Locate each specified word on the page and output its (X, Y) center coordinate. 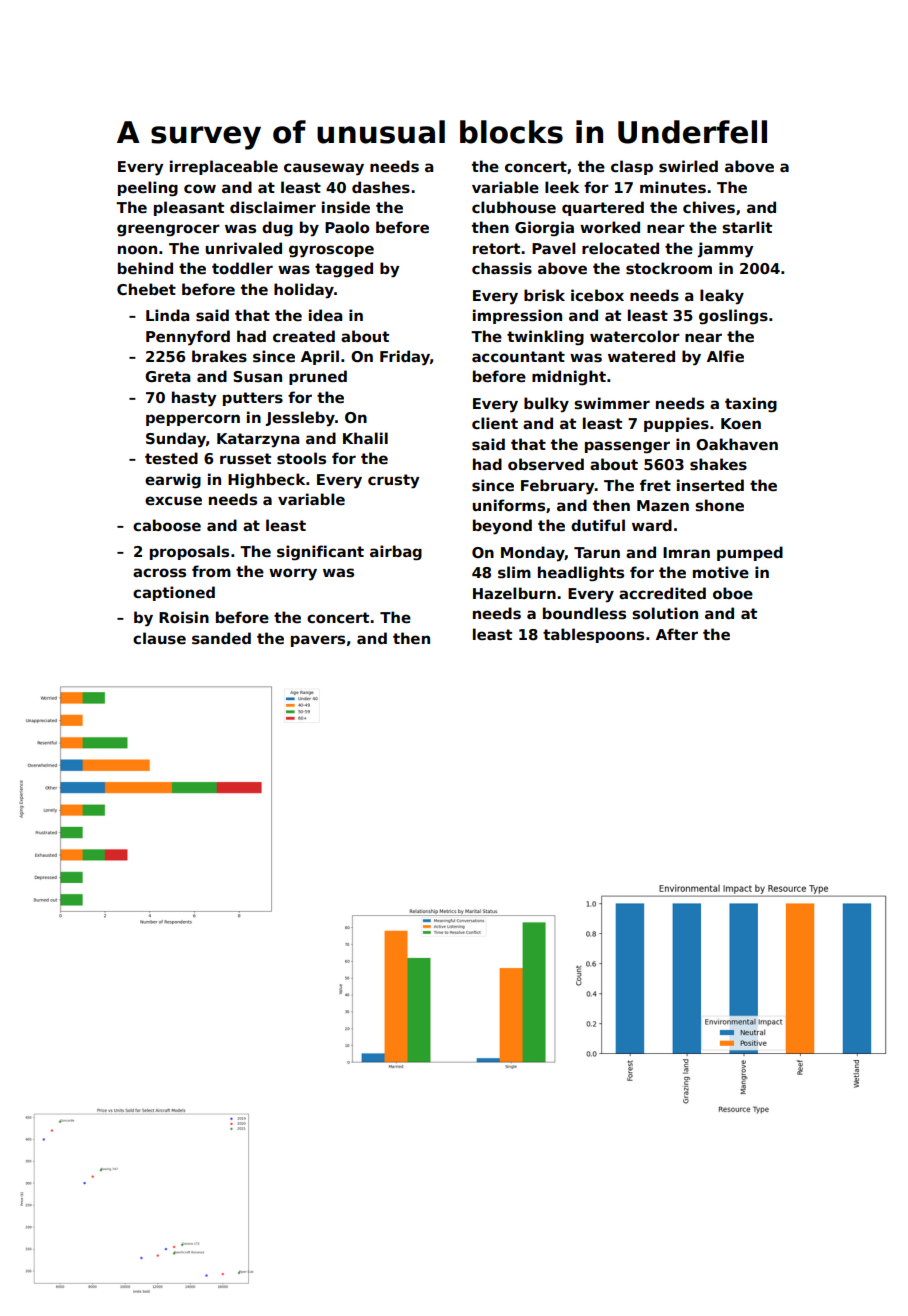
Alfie (725, 356)
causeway (324, 169)
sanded (221, 638)
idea (325, 315)
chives (709, 207)
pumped (750, 553)
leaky (722, 297)
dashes (381, 187)
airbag (396, 553)
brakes (219, 356)
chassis (502, 268)
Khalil (365, 438)
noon (137, 249)
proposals (189, 552)
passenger (627, 447)
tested (171, 458)
